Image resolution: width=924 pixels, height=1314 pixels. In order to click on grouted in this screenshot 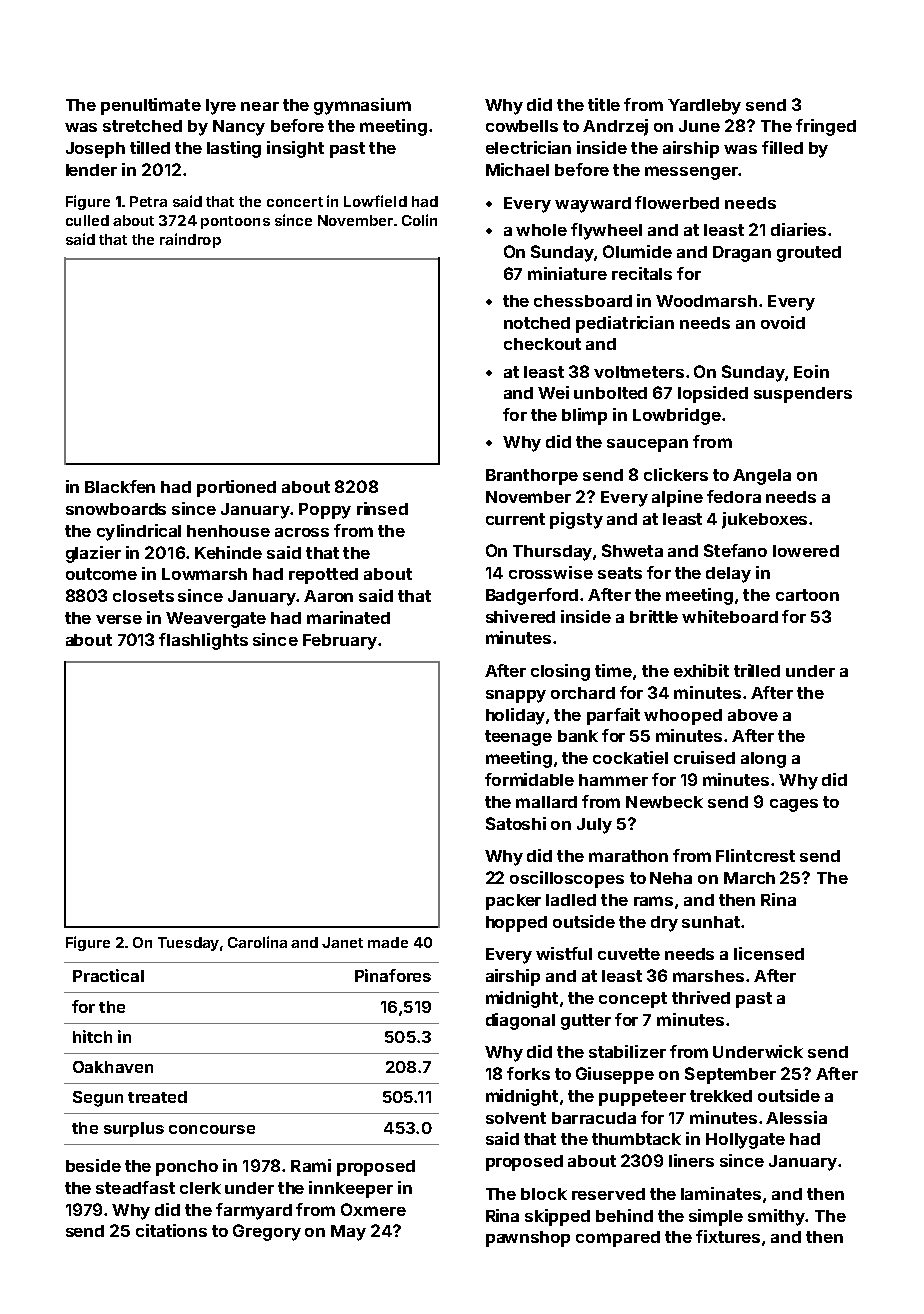, I will do `click(809, 254)`.
